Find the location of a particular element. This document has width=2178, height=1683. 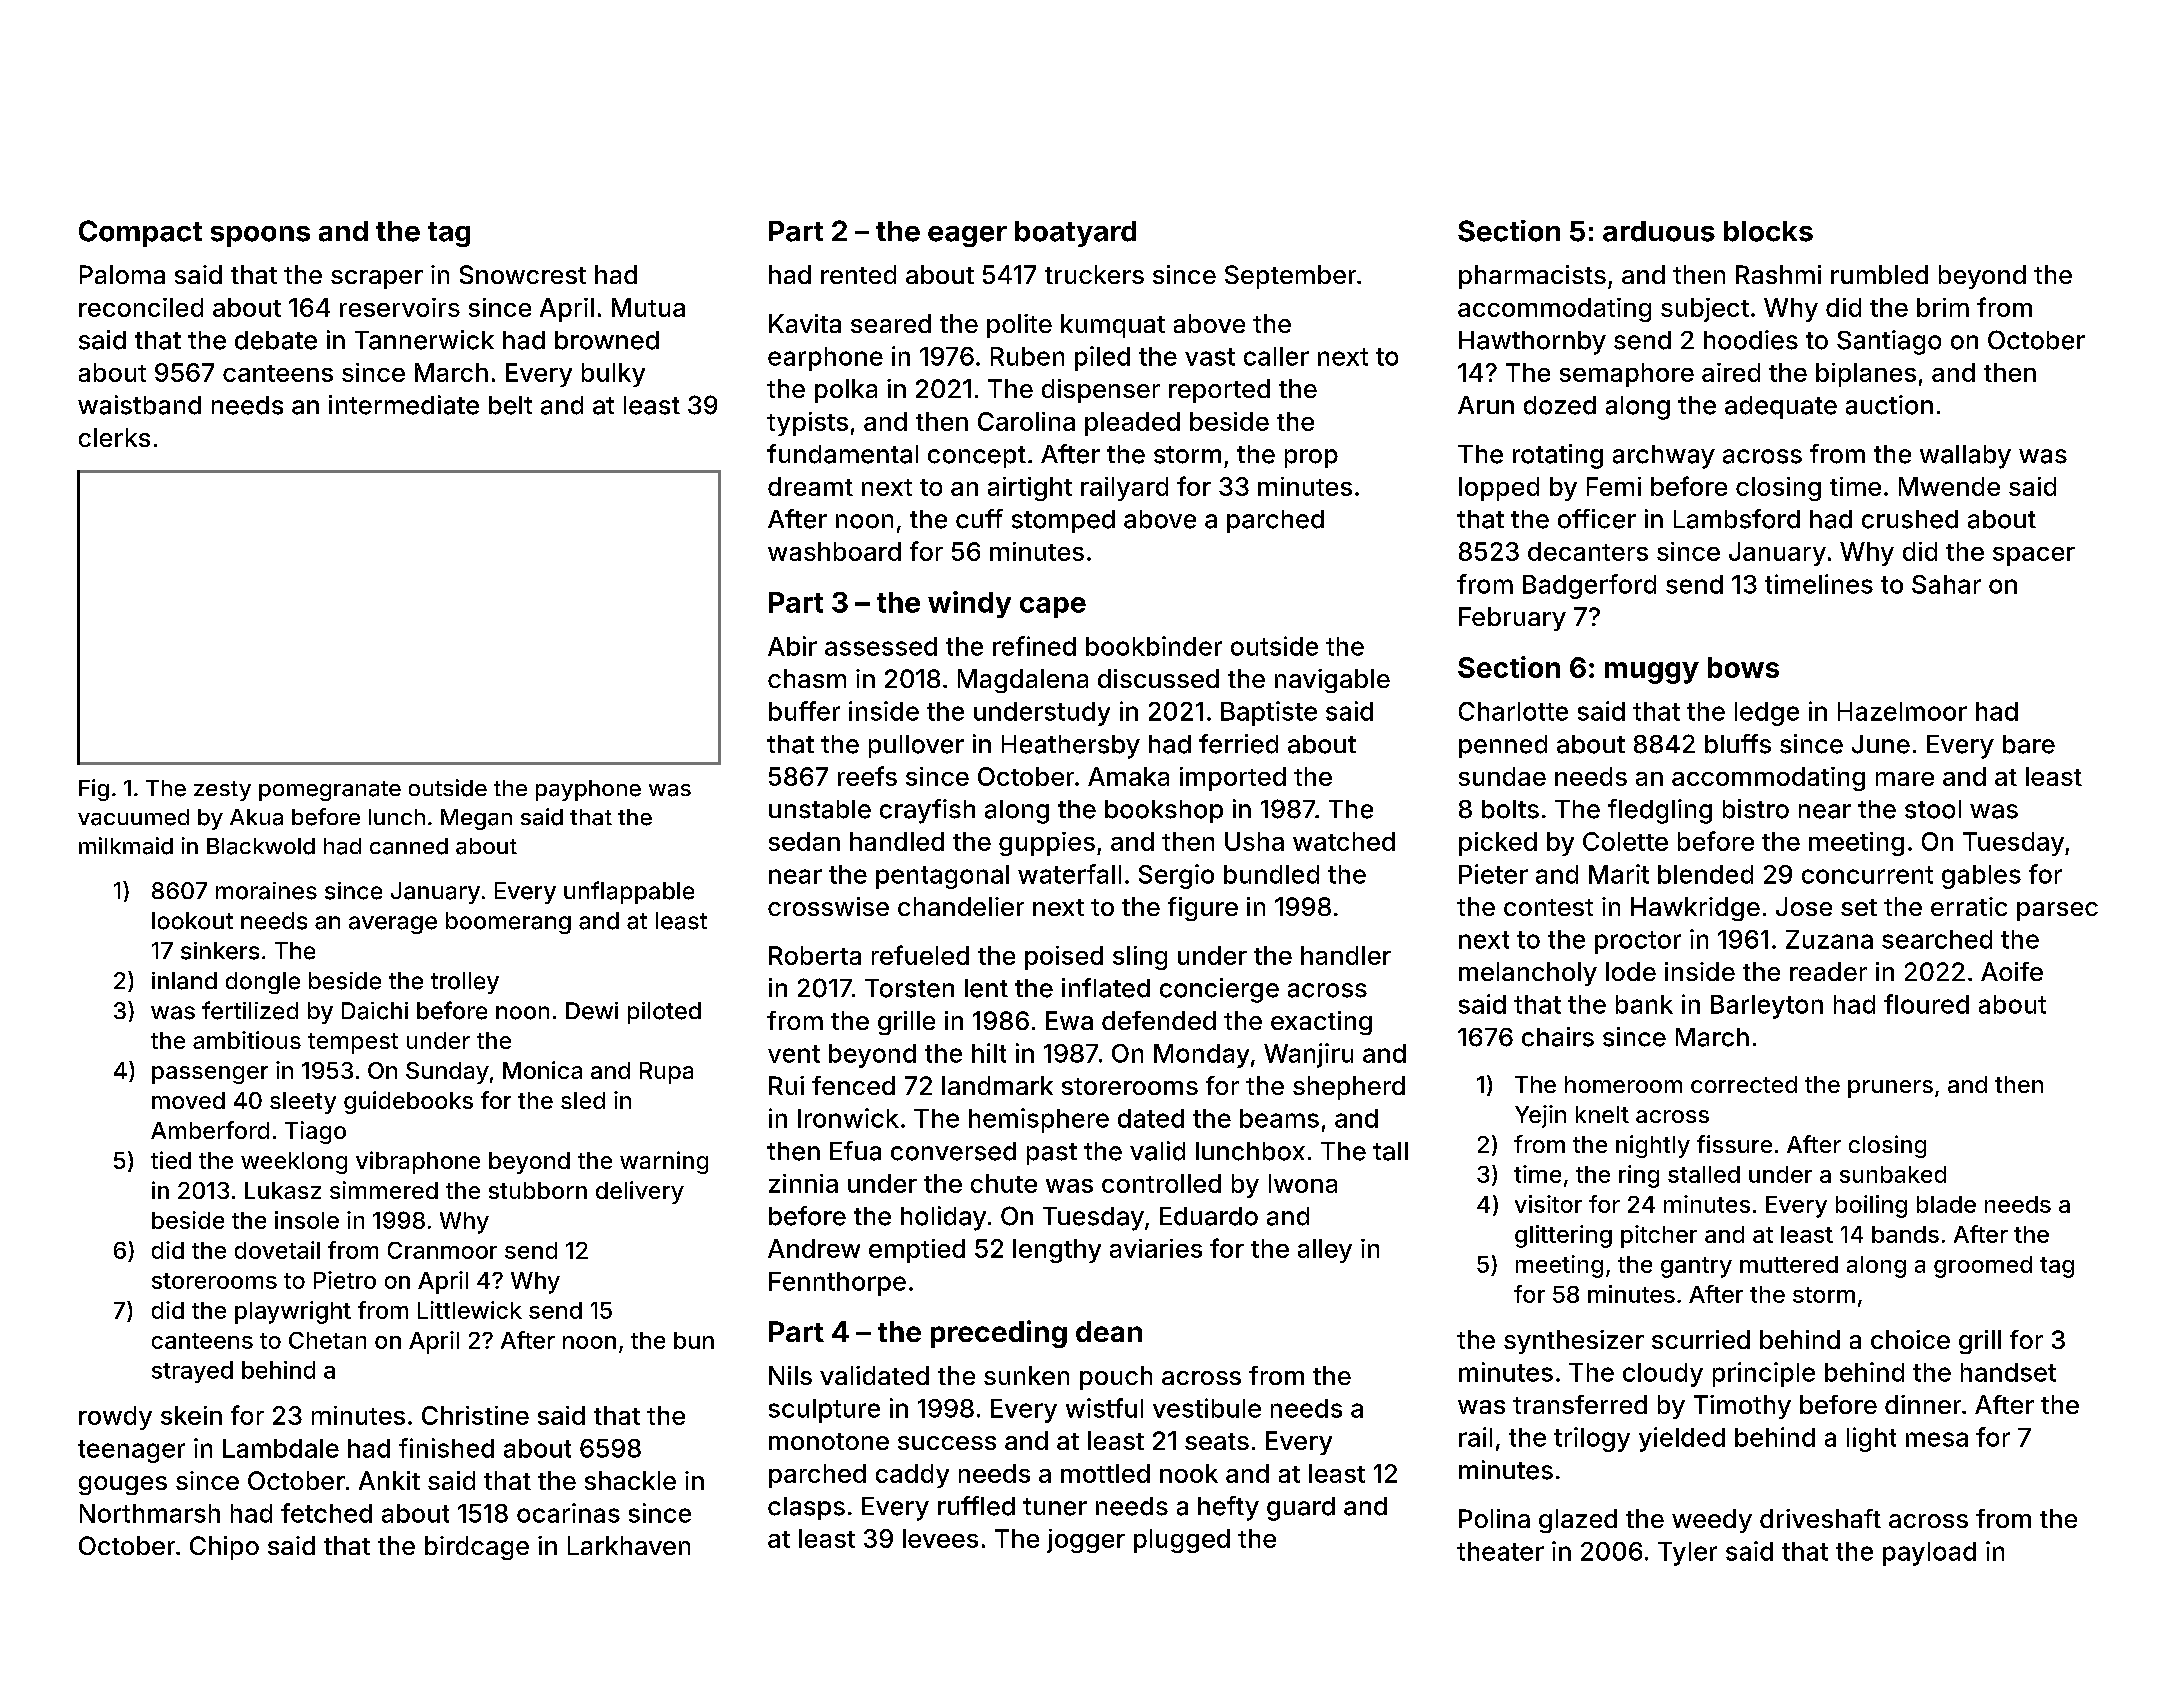

pitcher is located at coordinates (1659, 1236).
